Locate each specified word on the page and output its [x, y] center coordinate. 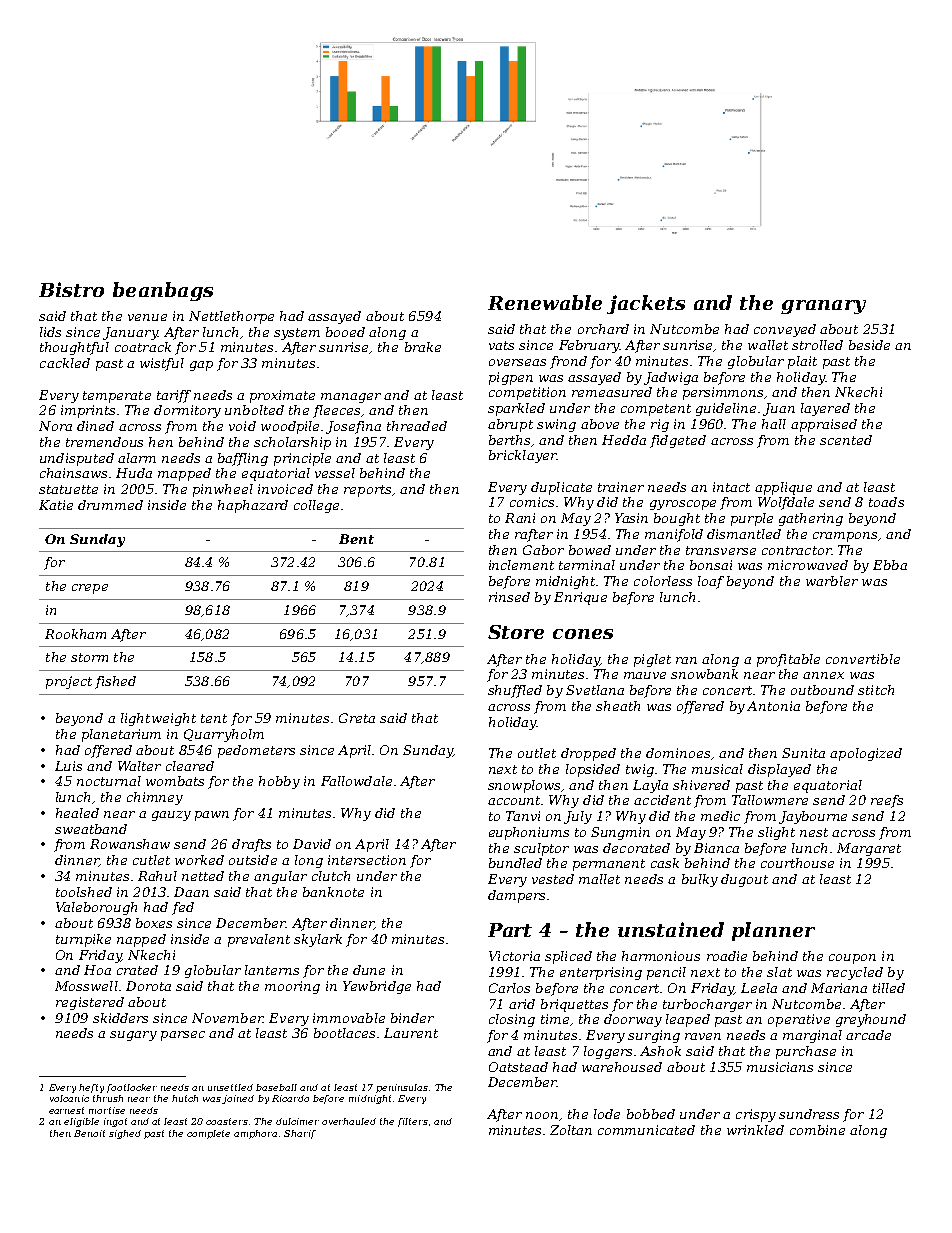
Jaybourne [813, 817]
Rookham [75, 634]
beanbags [163, 291]
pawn [212, 816]
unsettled [230, 1087]
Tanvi [523, 816]
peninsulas [402, 1088]
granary [823, 307]
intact [731, 487]
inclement [521, 565]
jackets [646, 304]
